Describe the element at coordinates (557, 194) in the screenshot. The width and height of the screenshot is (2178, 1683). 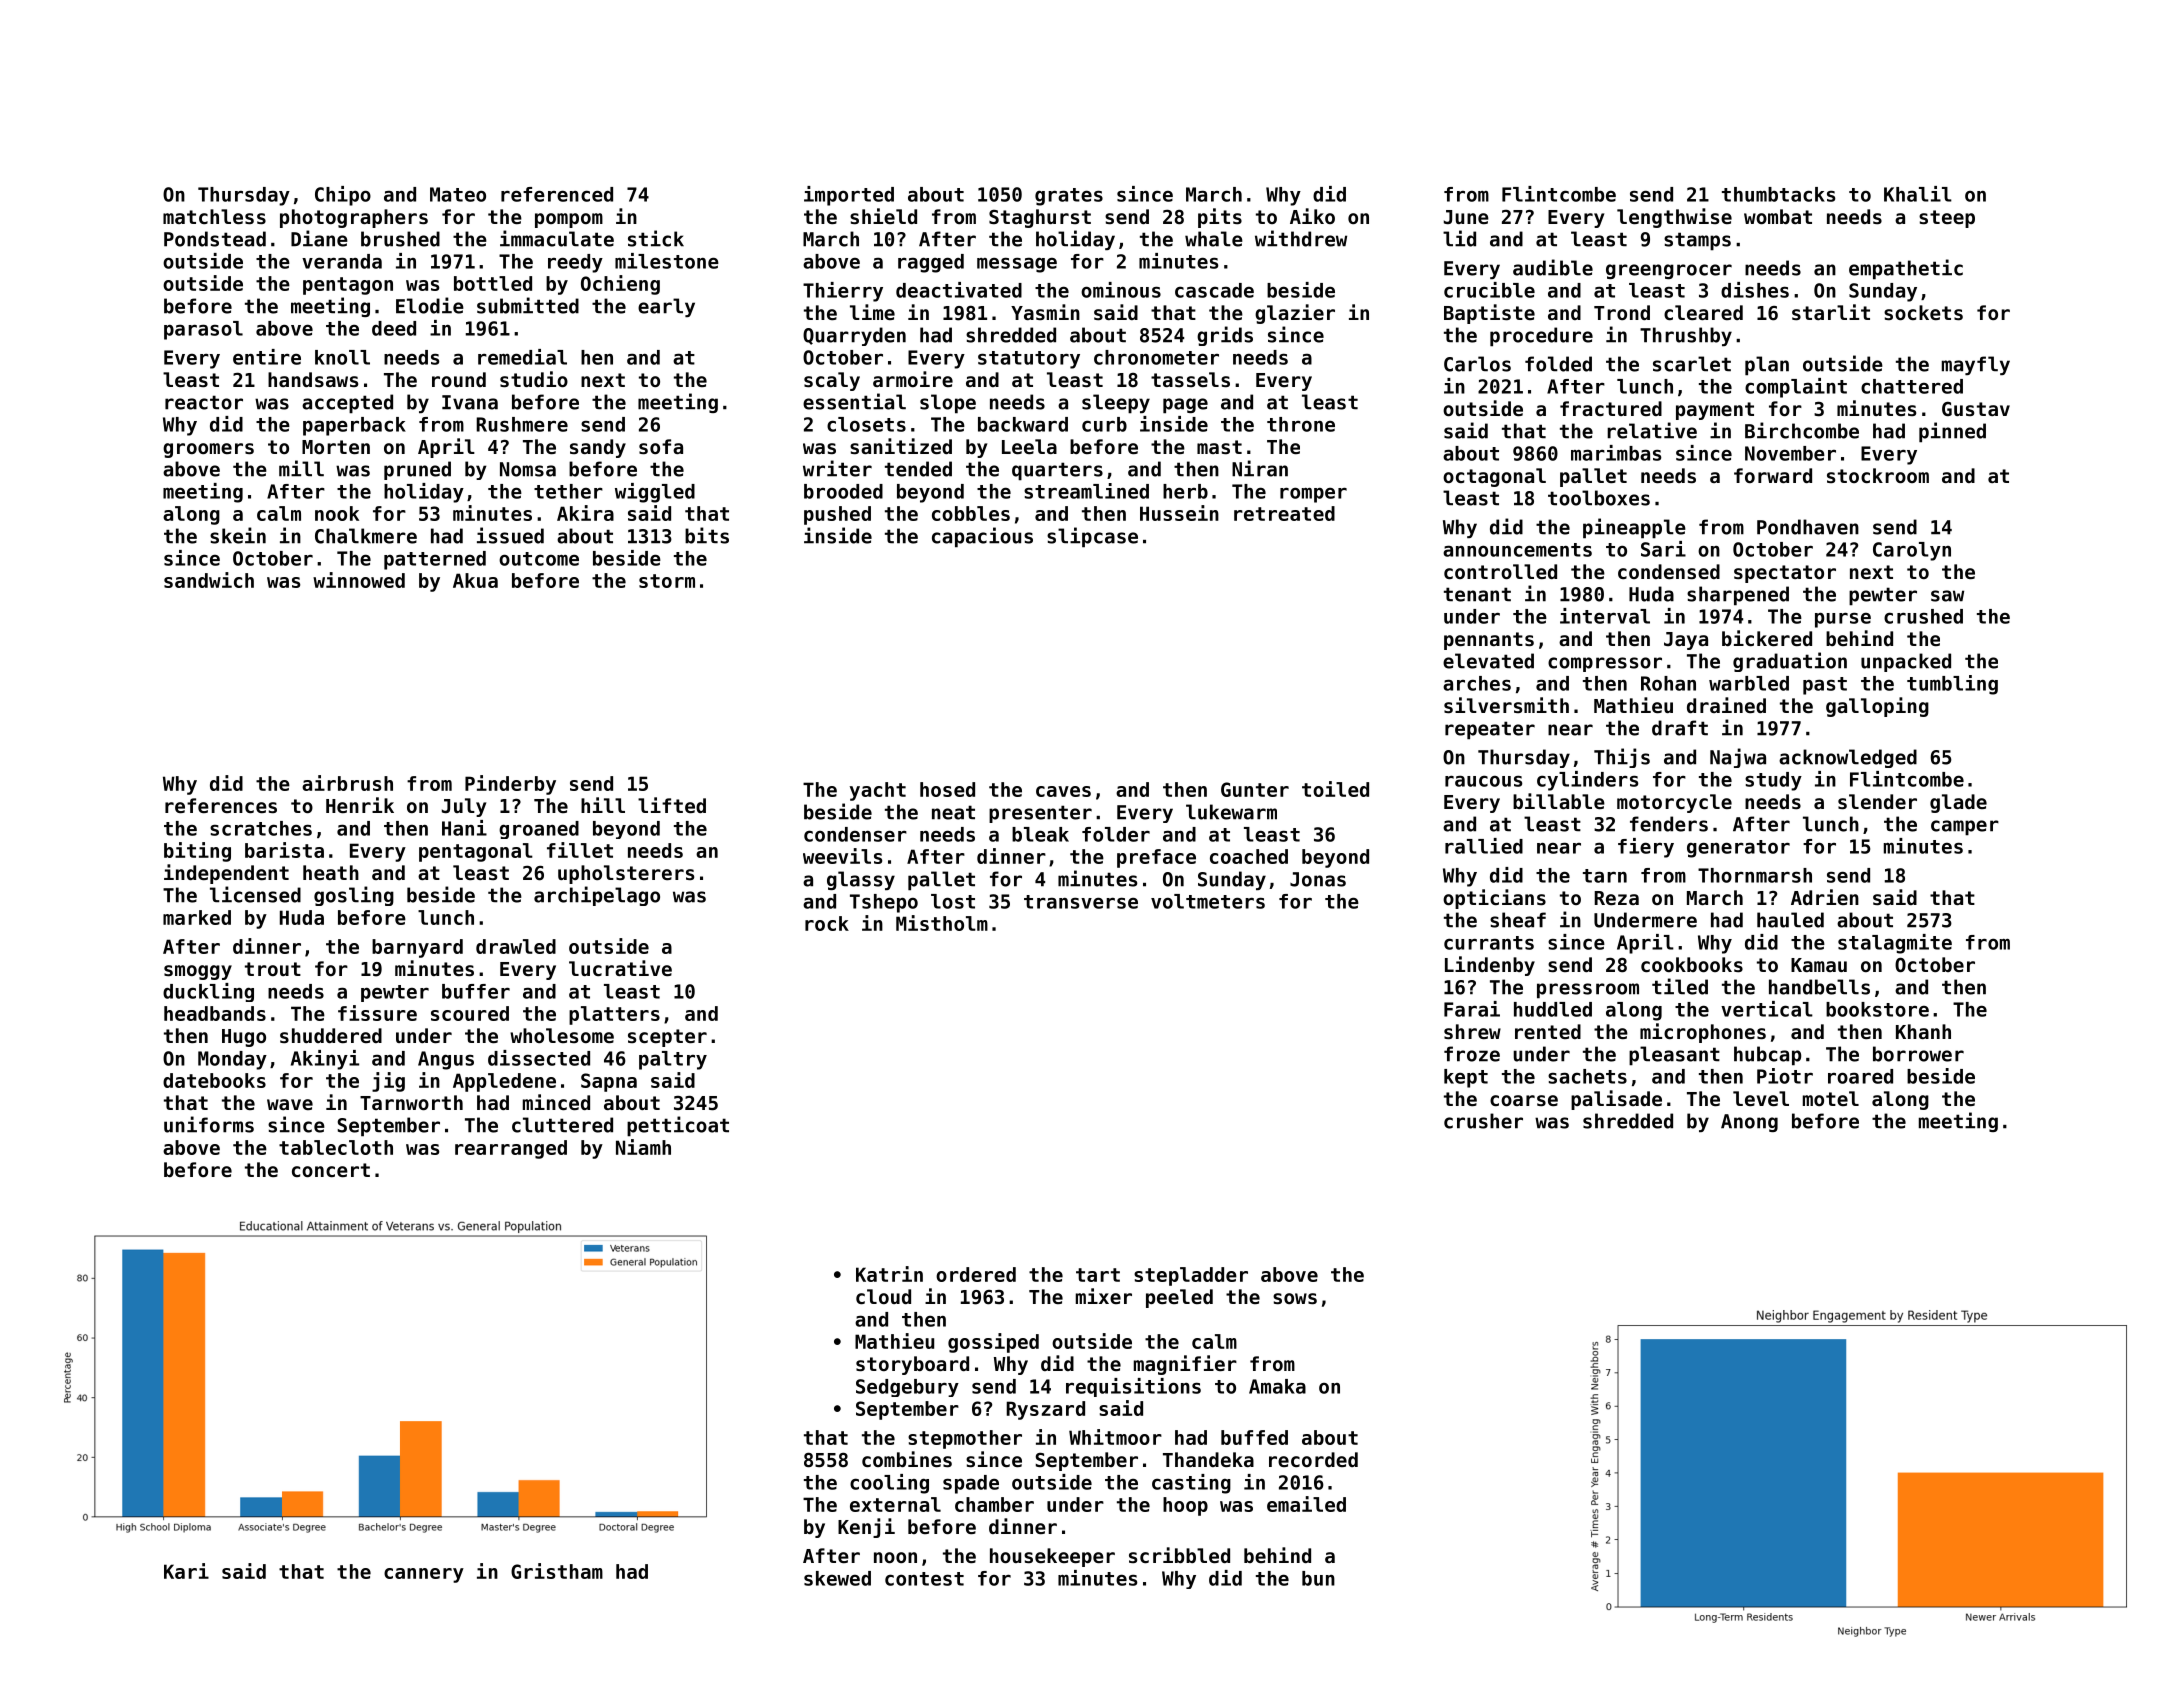
I see `referenced` at that location.
